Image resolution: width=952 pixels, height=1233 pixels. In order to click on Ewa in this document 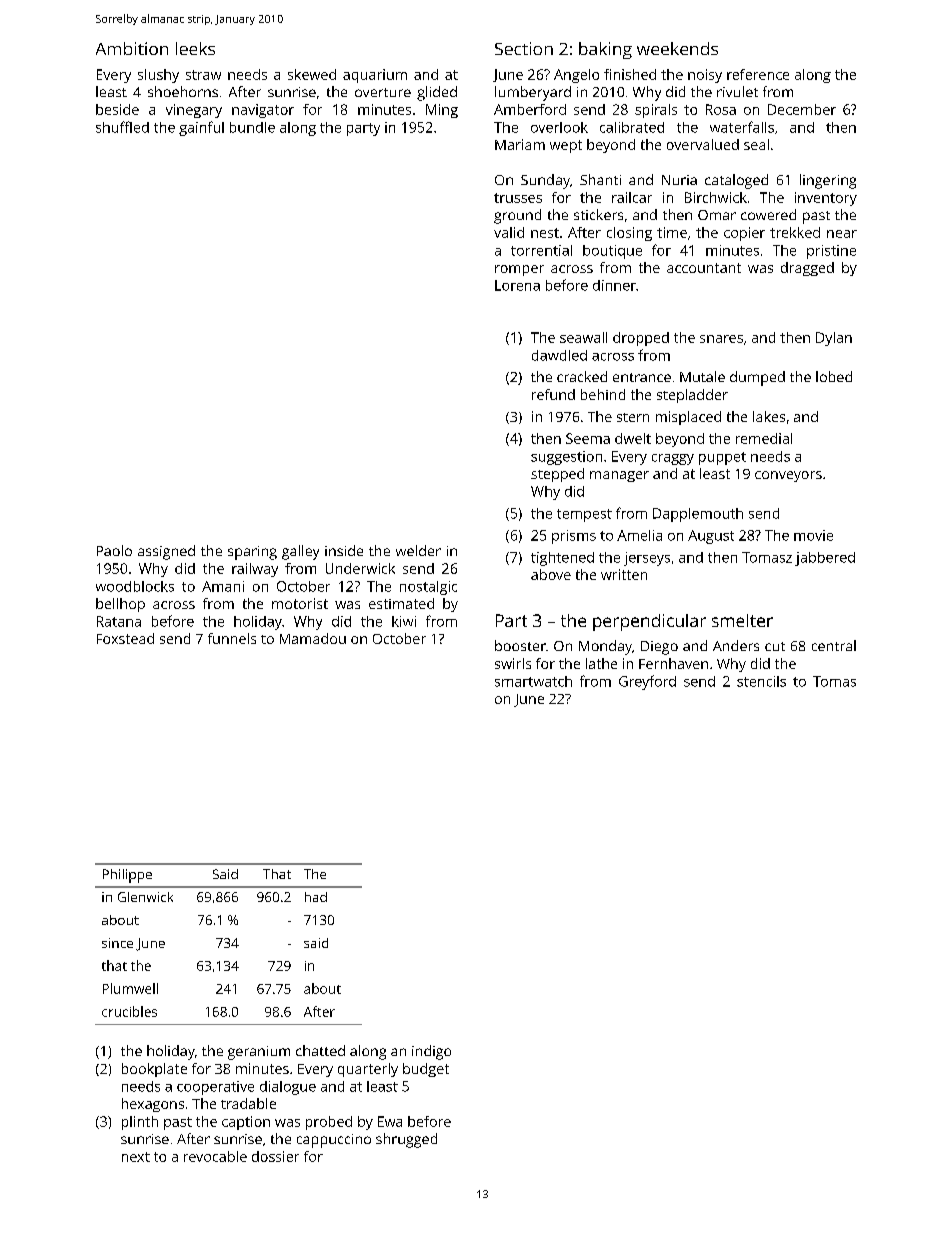, I will do `click(390, 1121)`.
